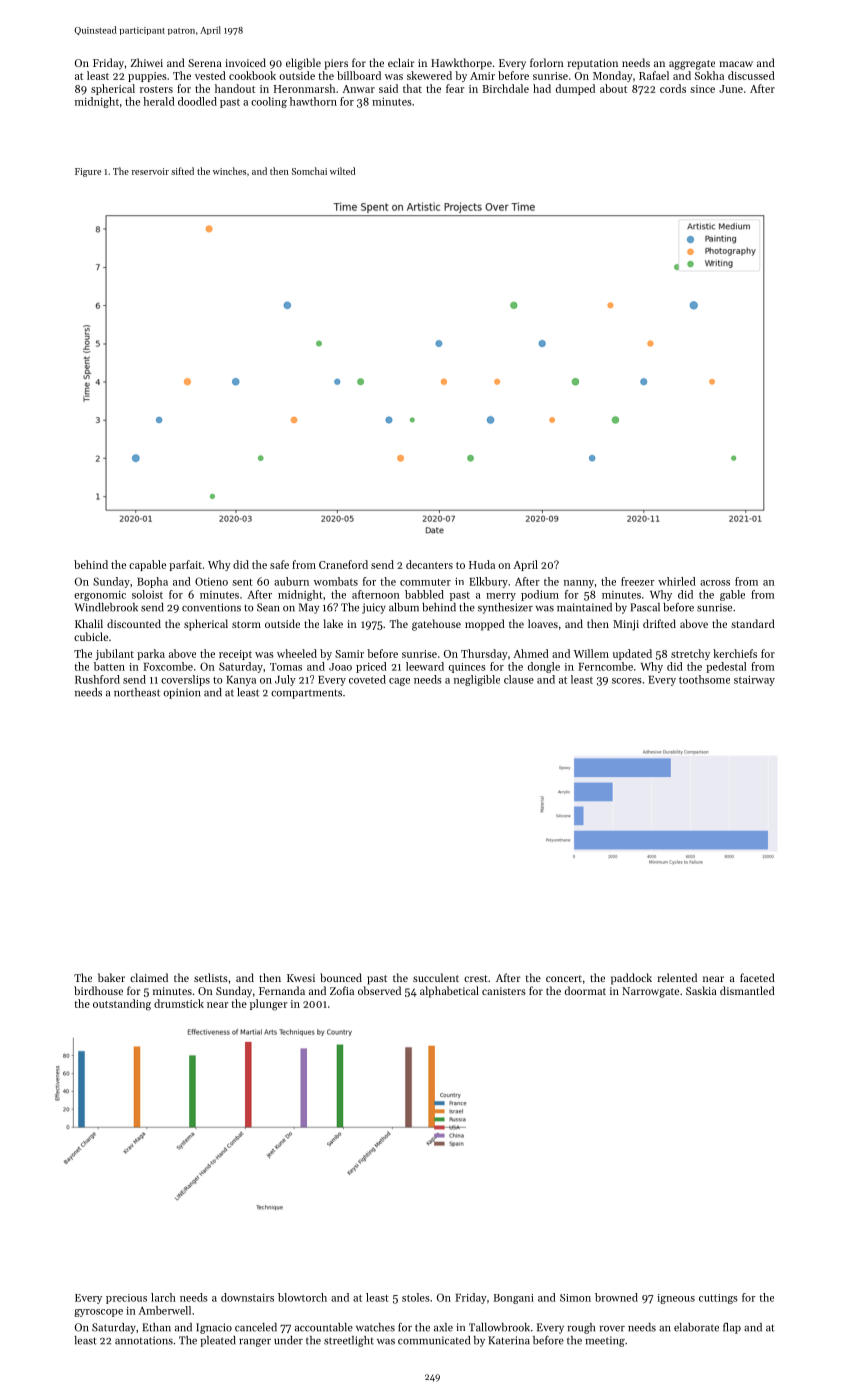 This document has width=849, height=1400. Describe the element at coordinates (144, 1340) in the document. I see `annotations` at that location.
